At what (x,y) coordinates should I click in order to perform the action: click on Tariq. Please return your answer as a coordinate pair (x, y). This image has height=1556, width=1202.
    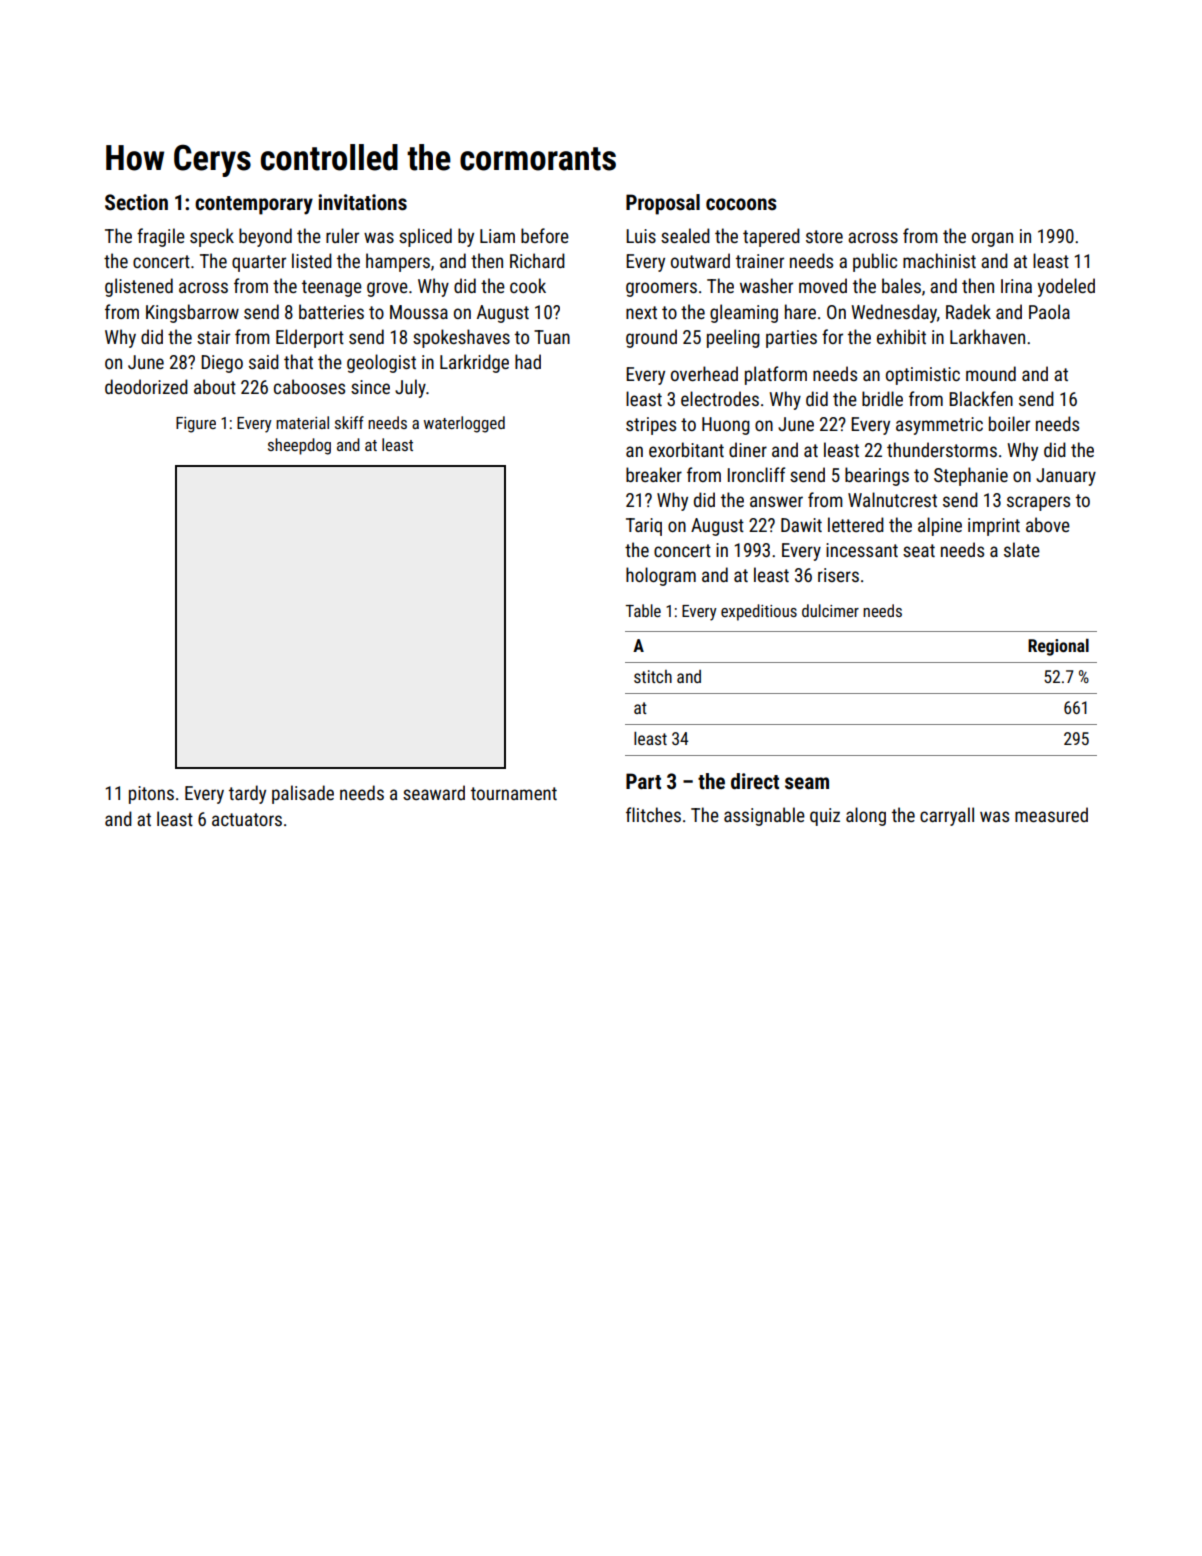
    Looking at the image, I should click on (644, 527).
